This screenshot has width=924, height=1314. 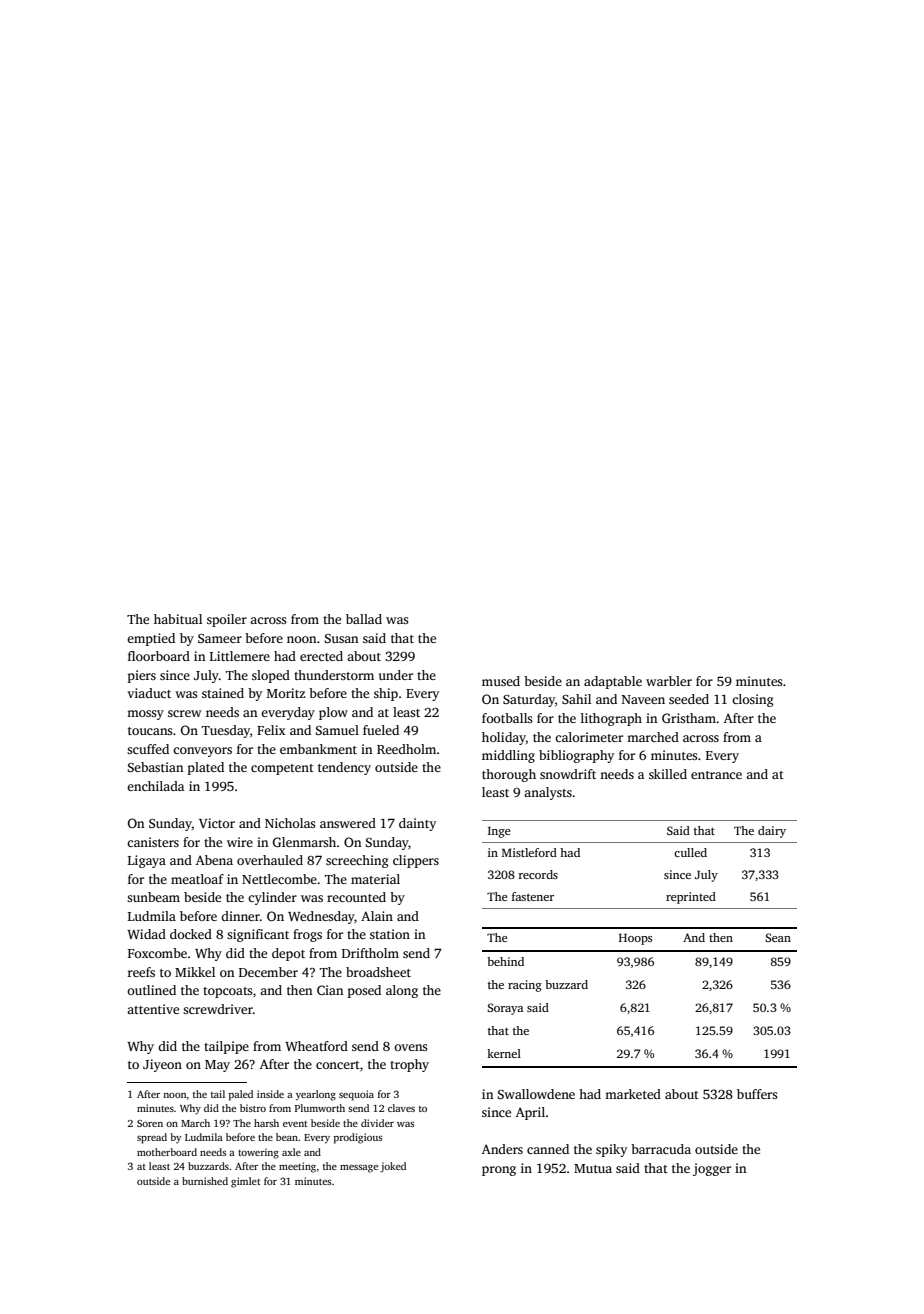 I want to click on adaptable, so click(x=613, y=682).
